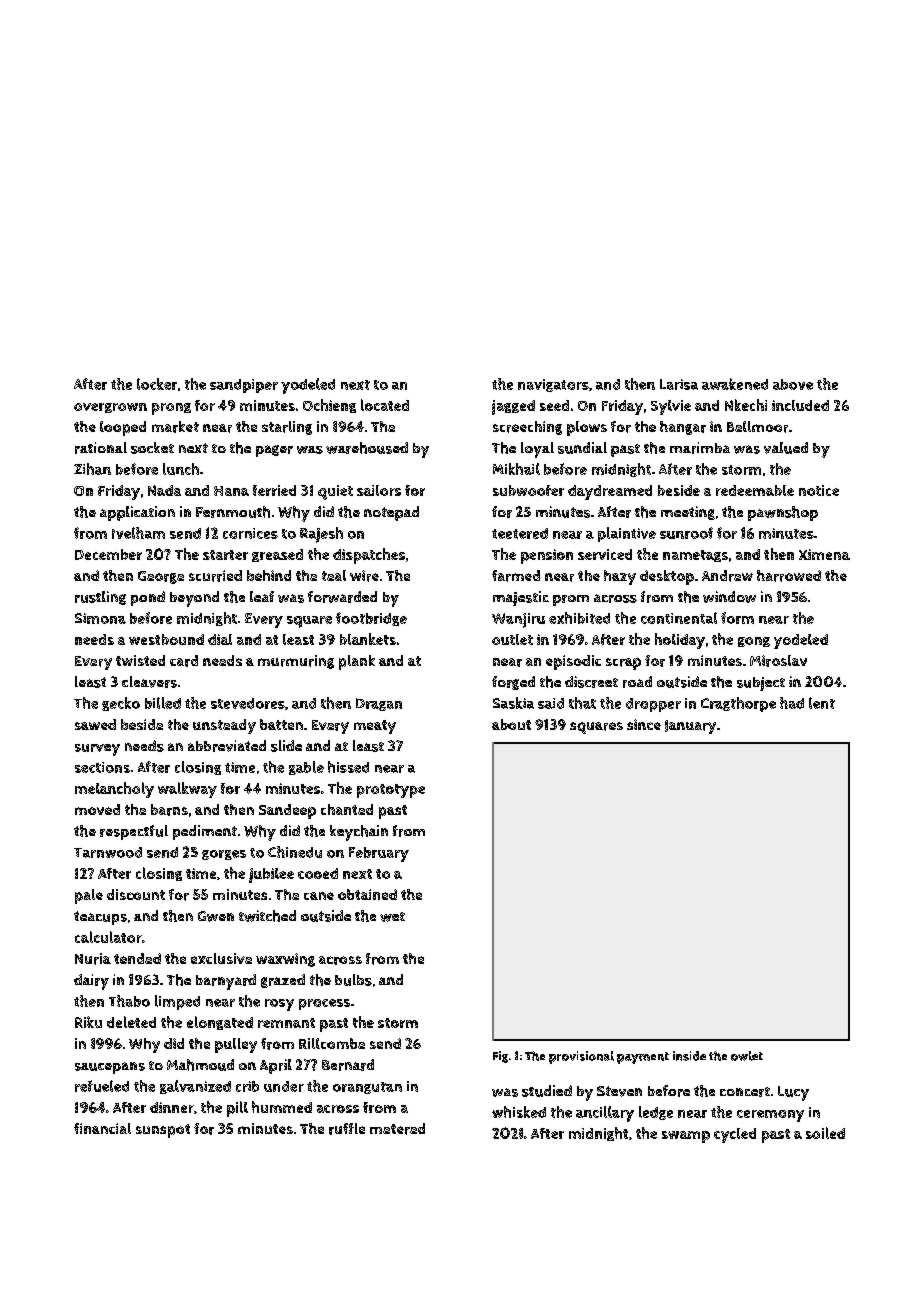  What do you see at coordinates (163, 1131) in the screenshot?
I see `sunspot` at bounding box center [163, 1131].
